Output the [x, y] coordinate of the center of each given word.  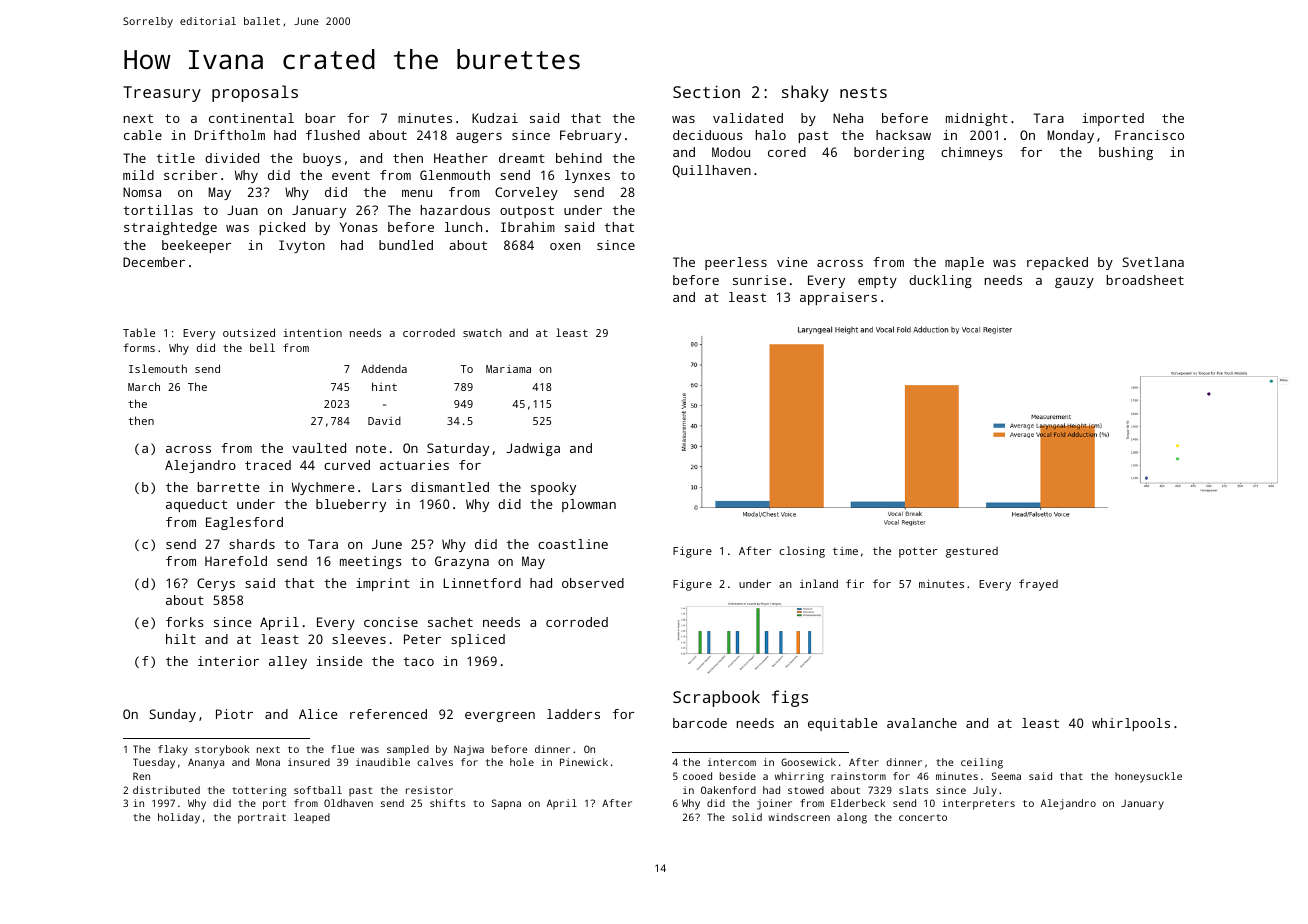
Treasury [162, 94]
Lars [387, 487]
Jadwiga [533, 449]
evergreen [500, 717]
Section [706, 91]
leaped [312, 818]
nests [863, 92]
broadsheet [1145, 280]
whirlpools [1131, 724]
